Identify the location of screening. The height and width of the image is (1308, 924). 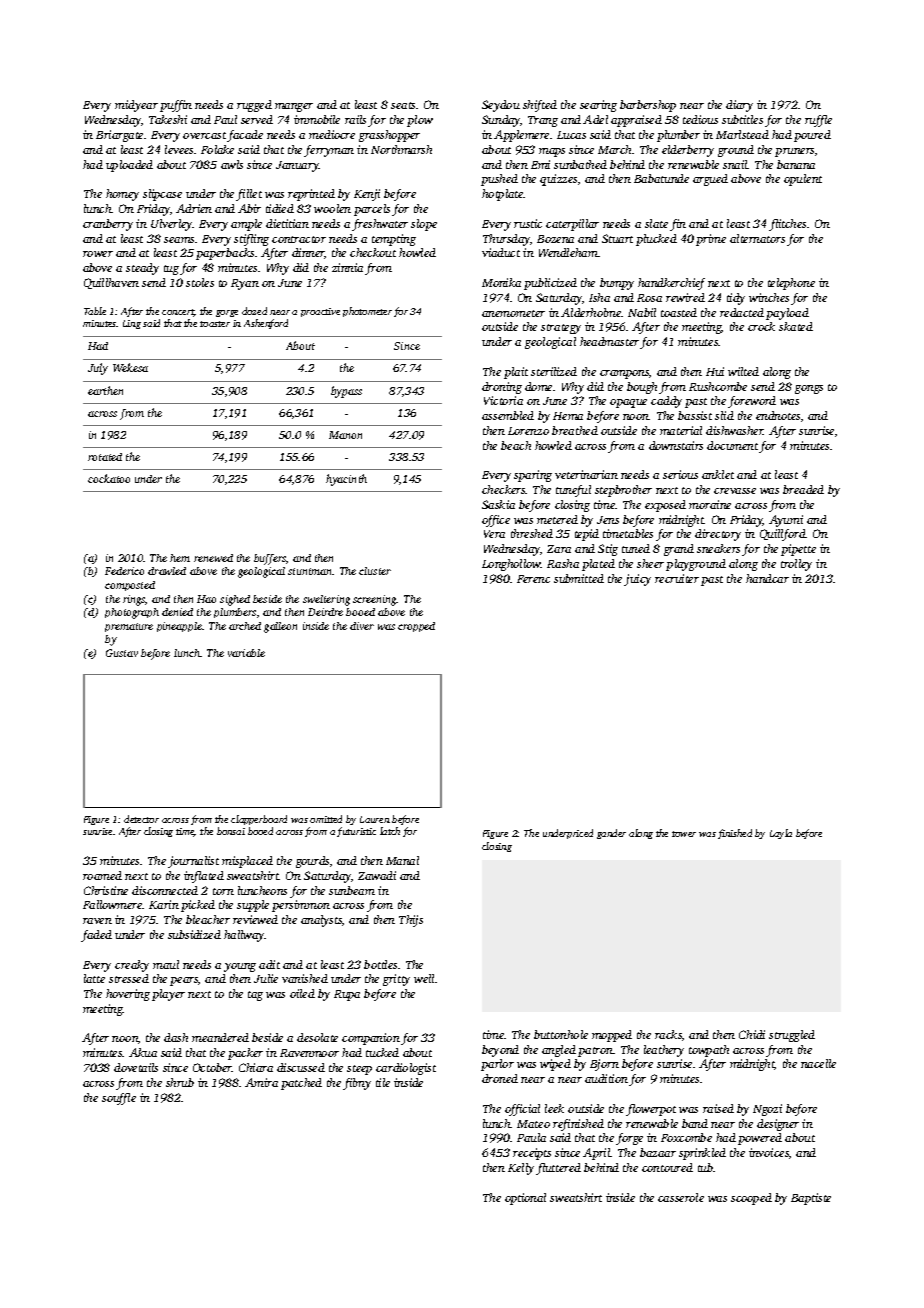
(375, 600).
